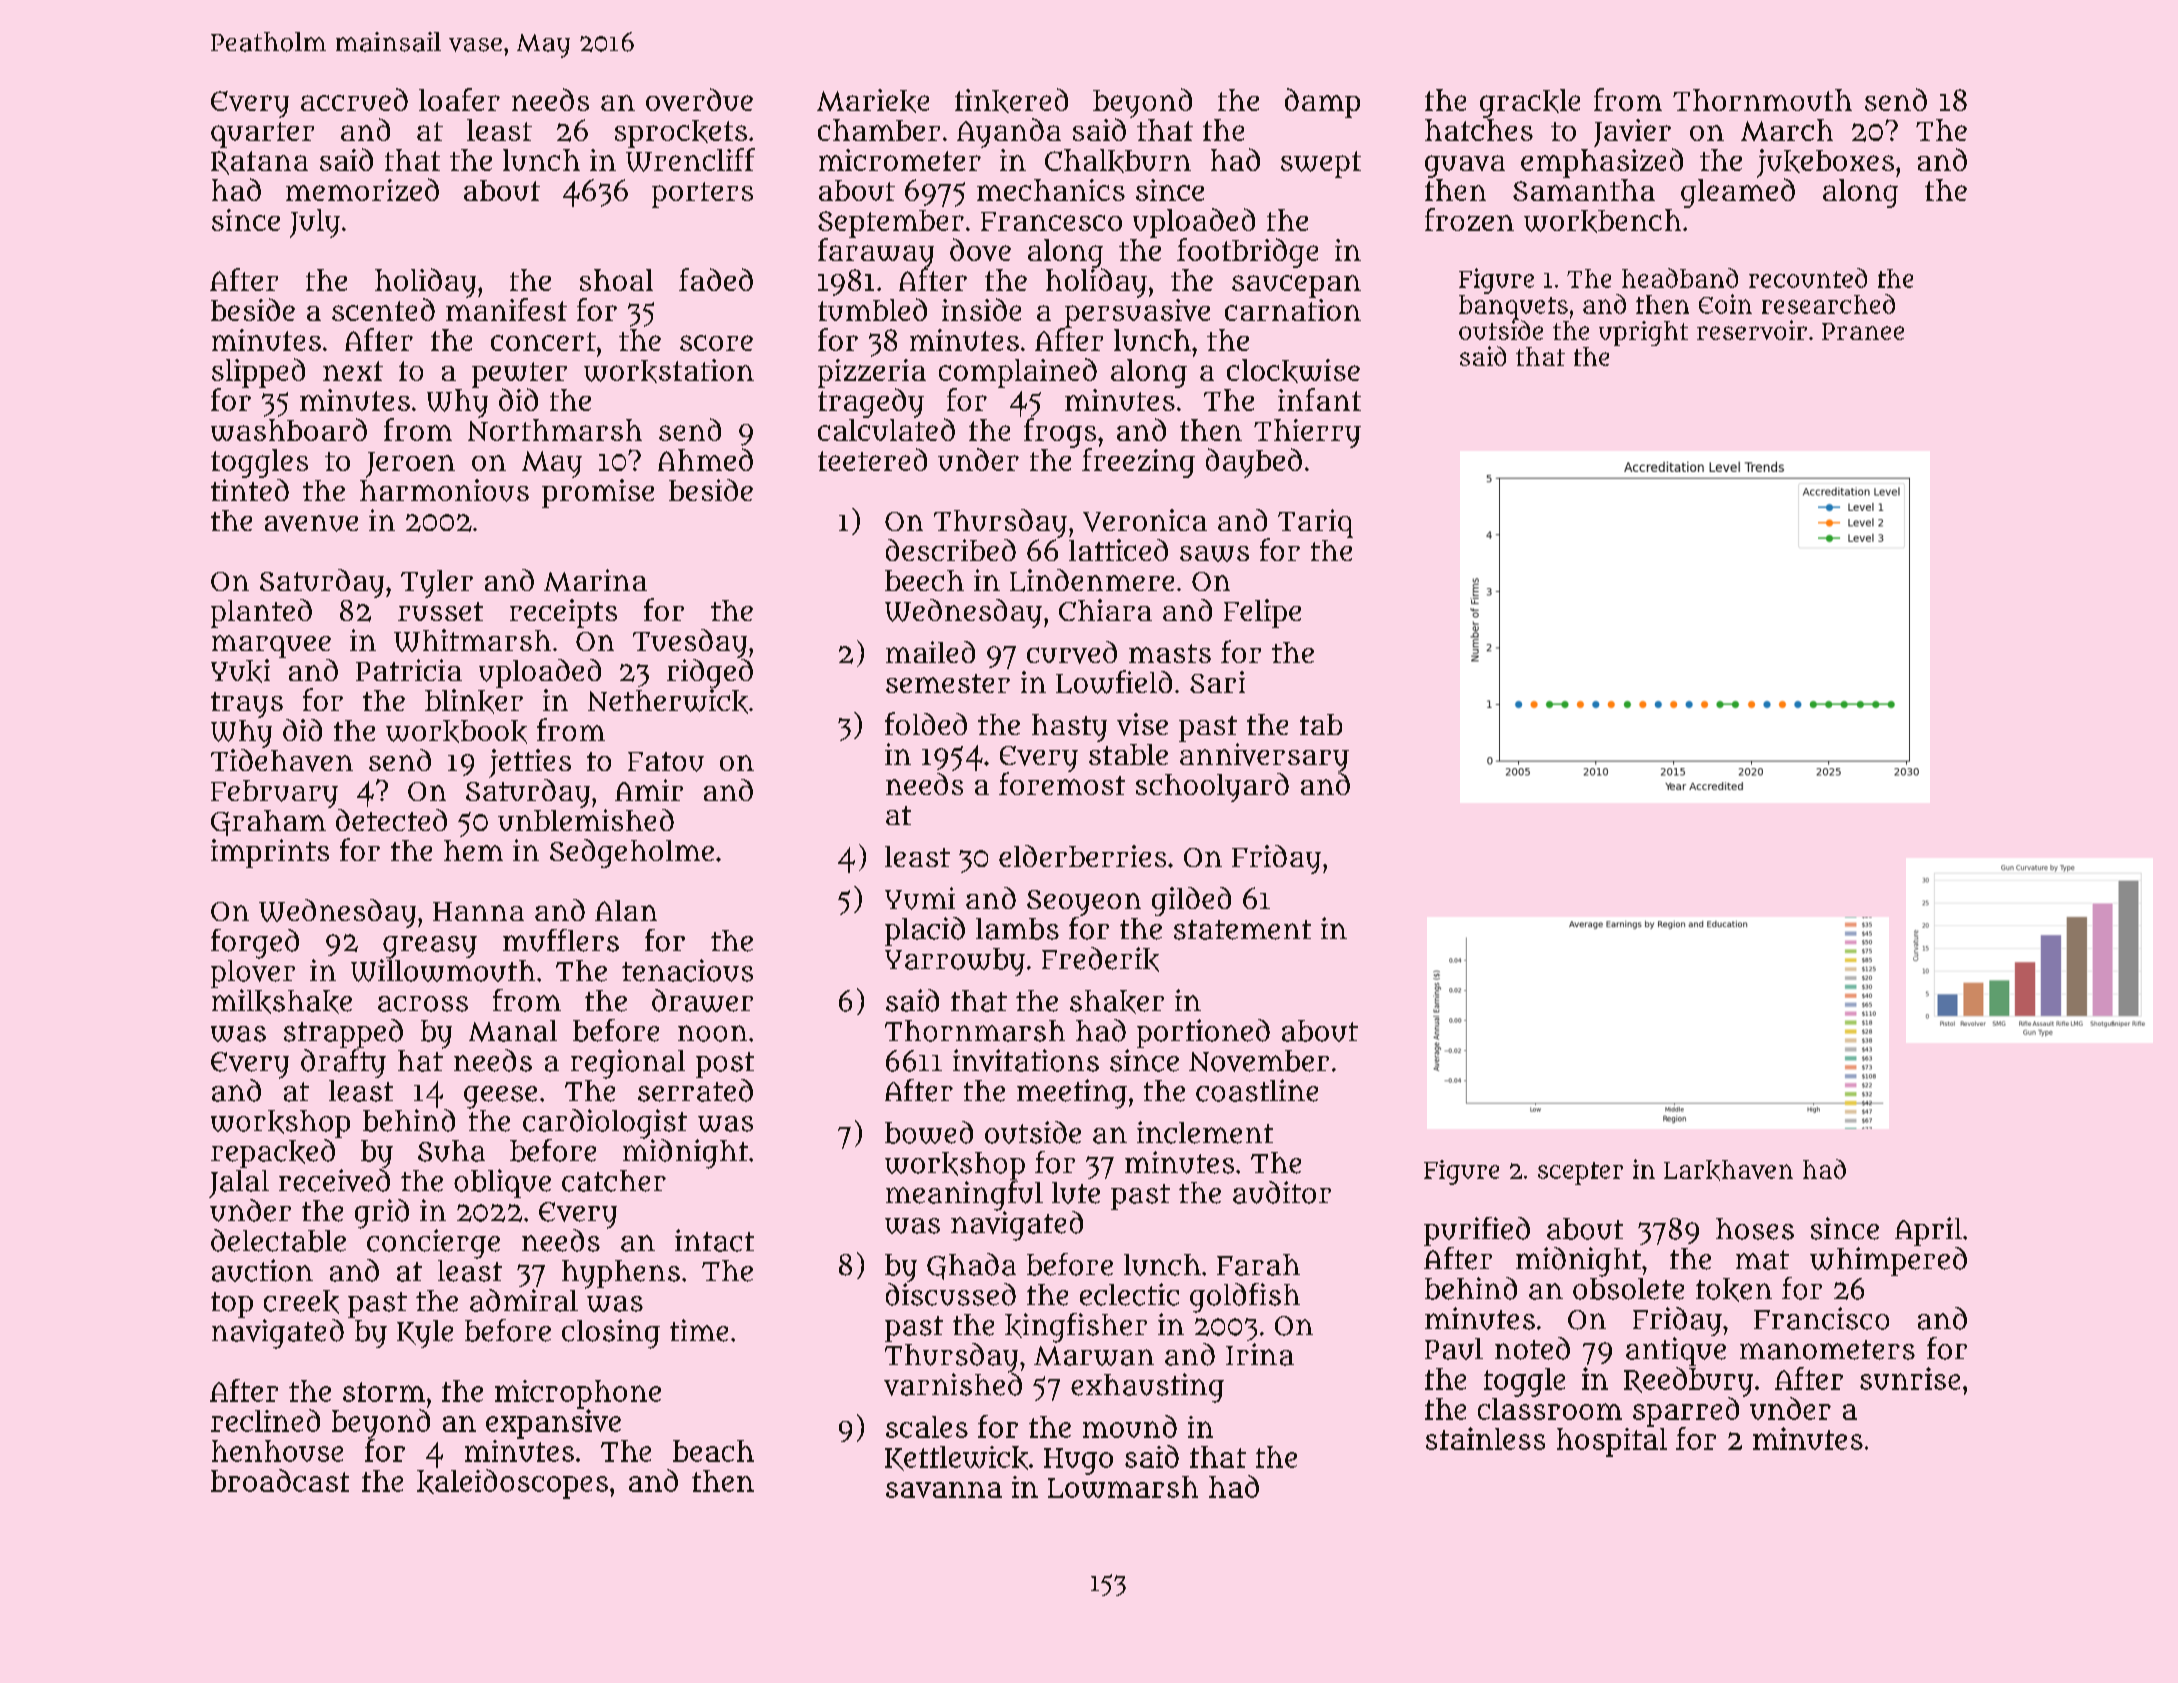  What do you see at coordinates (1242, 930) in the page?
I see `statement` at bounding box center [1242, 930].
